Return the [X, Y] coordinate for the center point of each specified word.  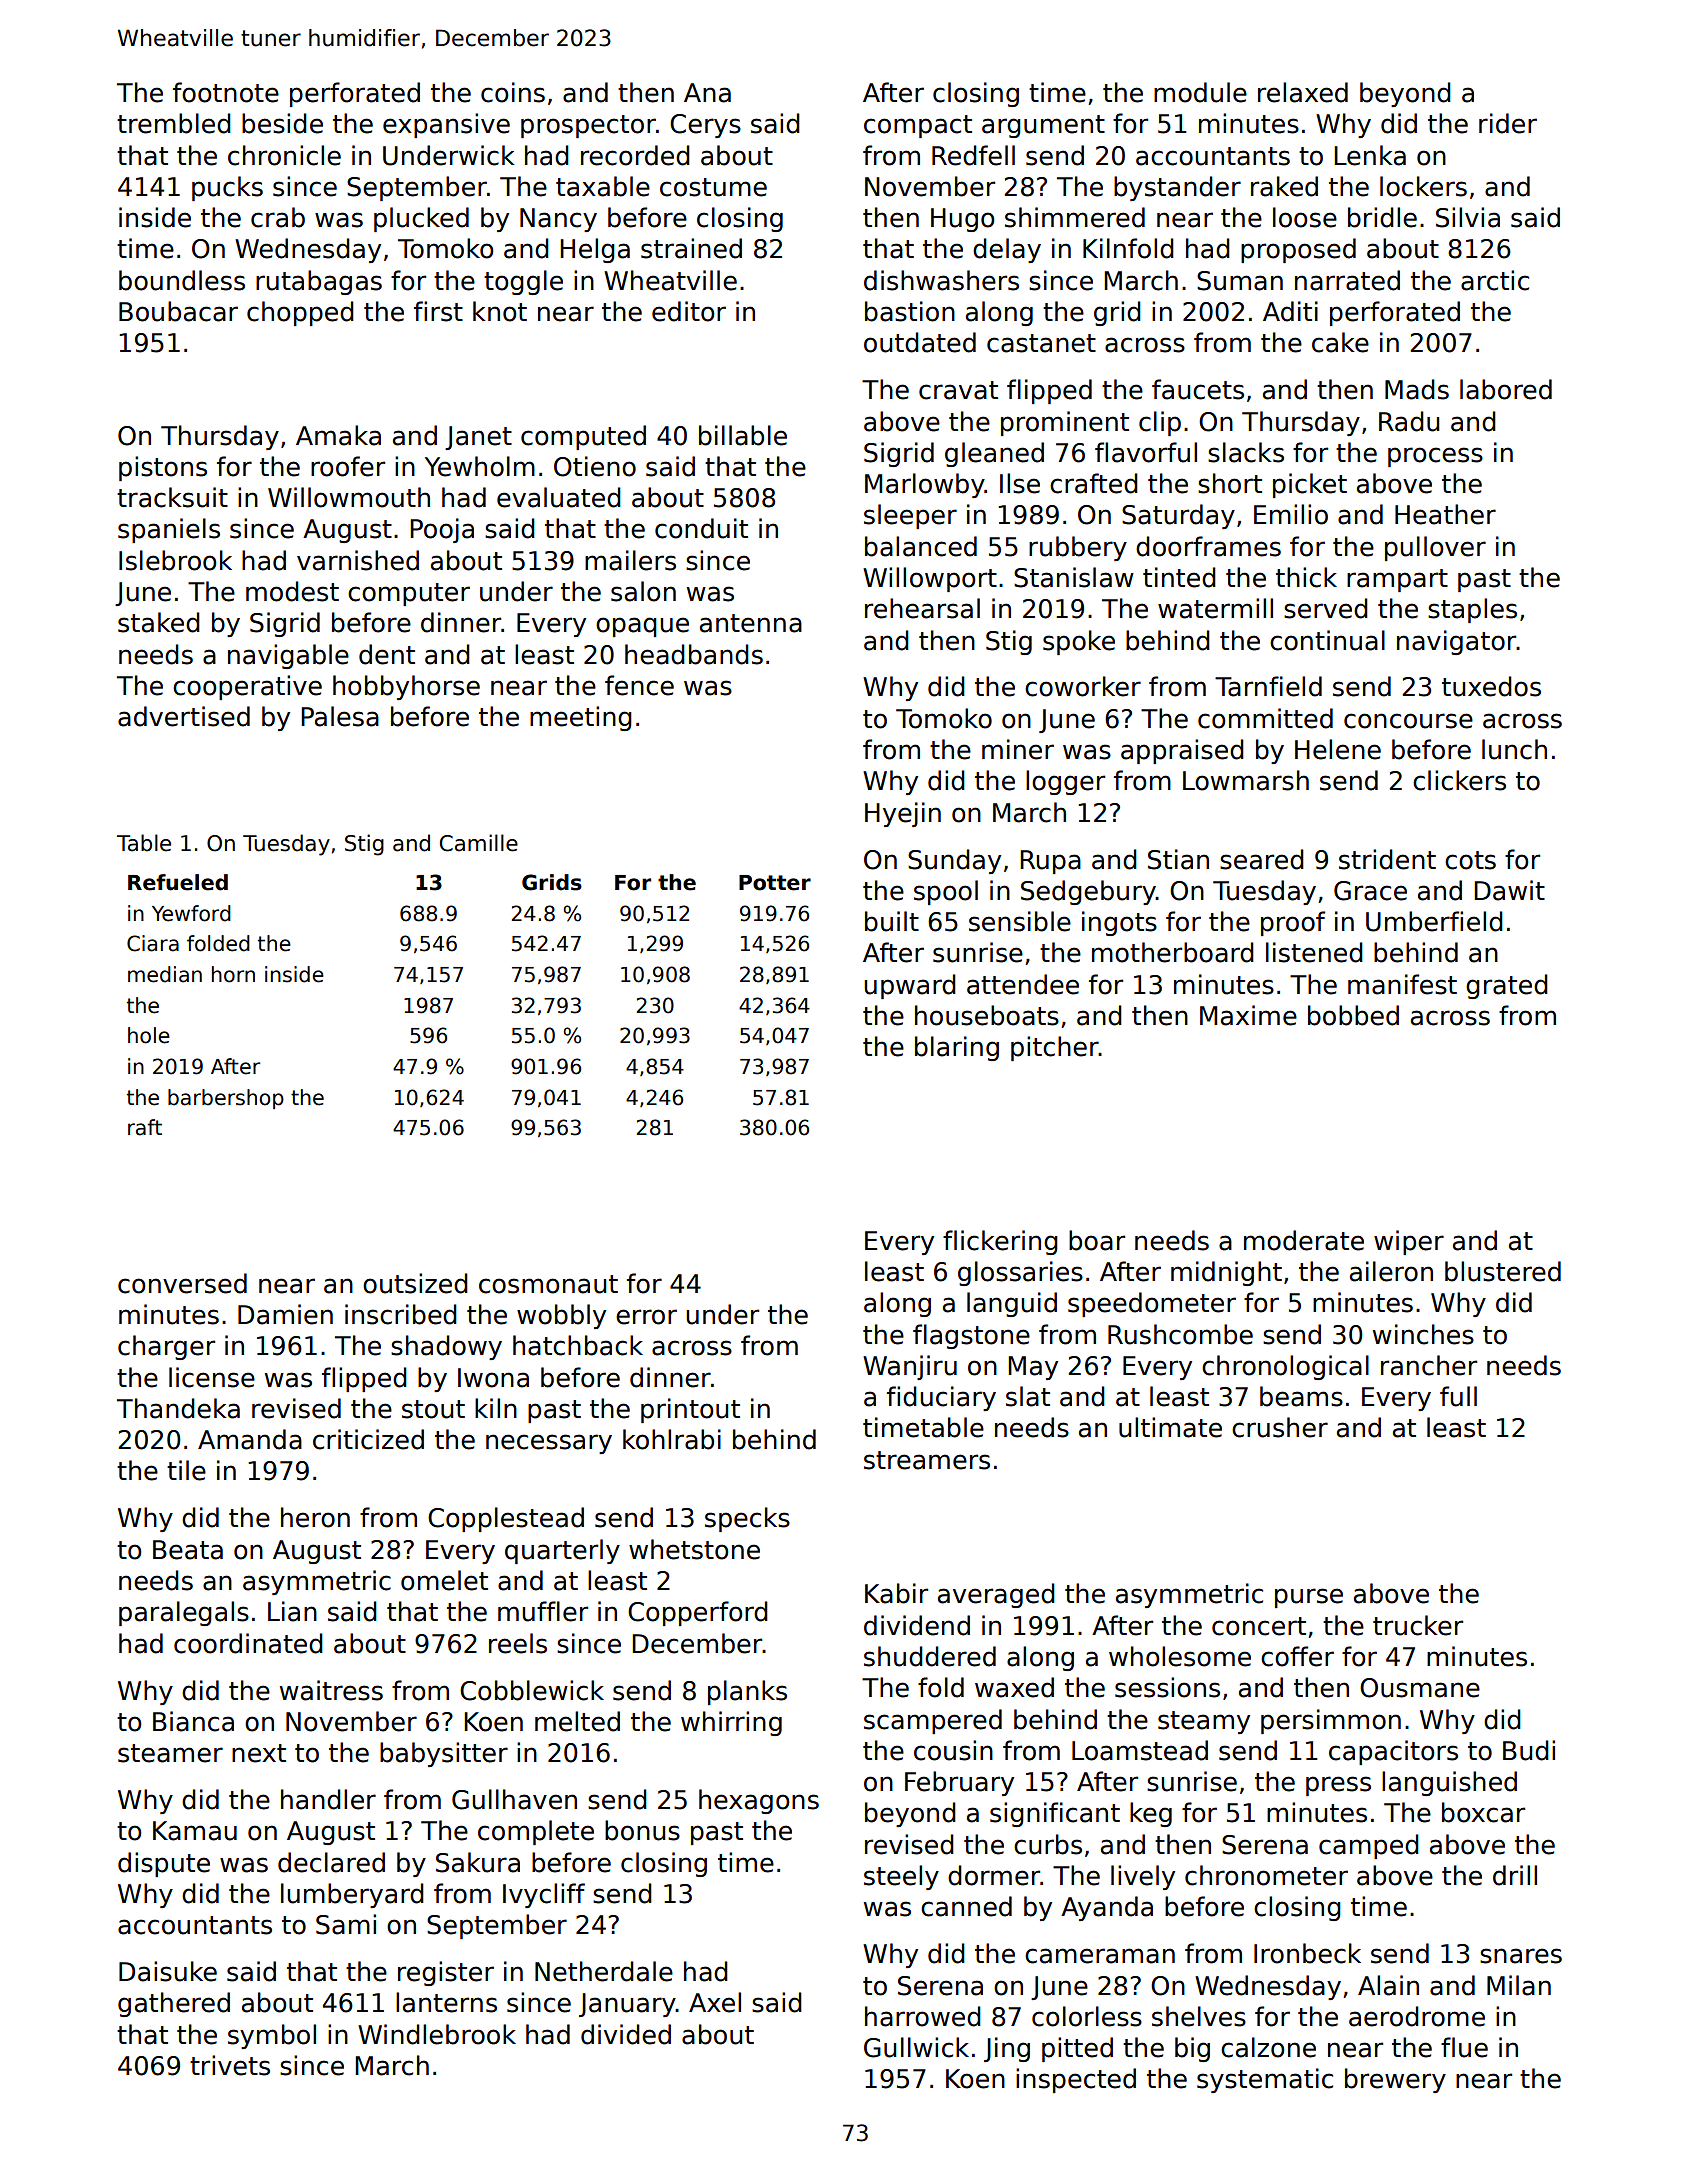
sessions [1167, 1687]
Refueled [178, 882]
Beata [188, 1550]
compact [918, 126]
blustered [1503, 1271]
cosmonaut [548, 1284]
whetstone [694, 1549]
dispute [164, 1864]
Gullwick [916, 2047]
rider [1508, 123]
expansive [446, 125]
